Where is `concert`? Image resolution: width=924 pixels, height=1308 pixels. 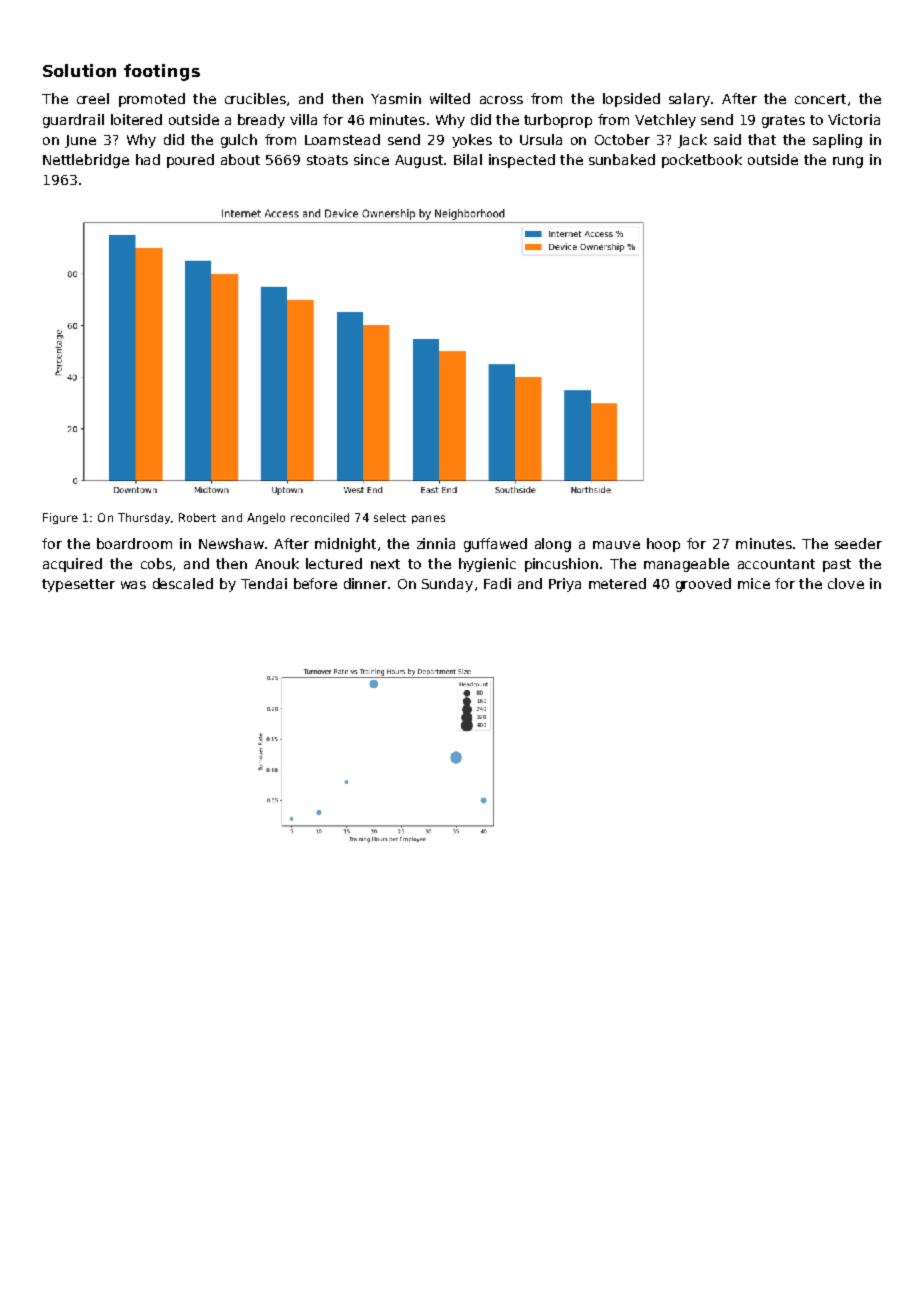 concert is located at coordinates (820, 99).
